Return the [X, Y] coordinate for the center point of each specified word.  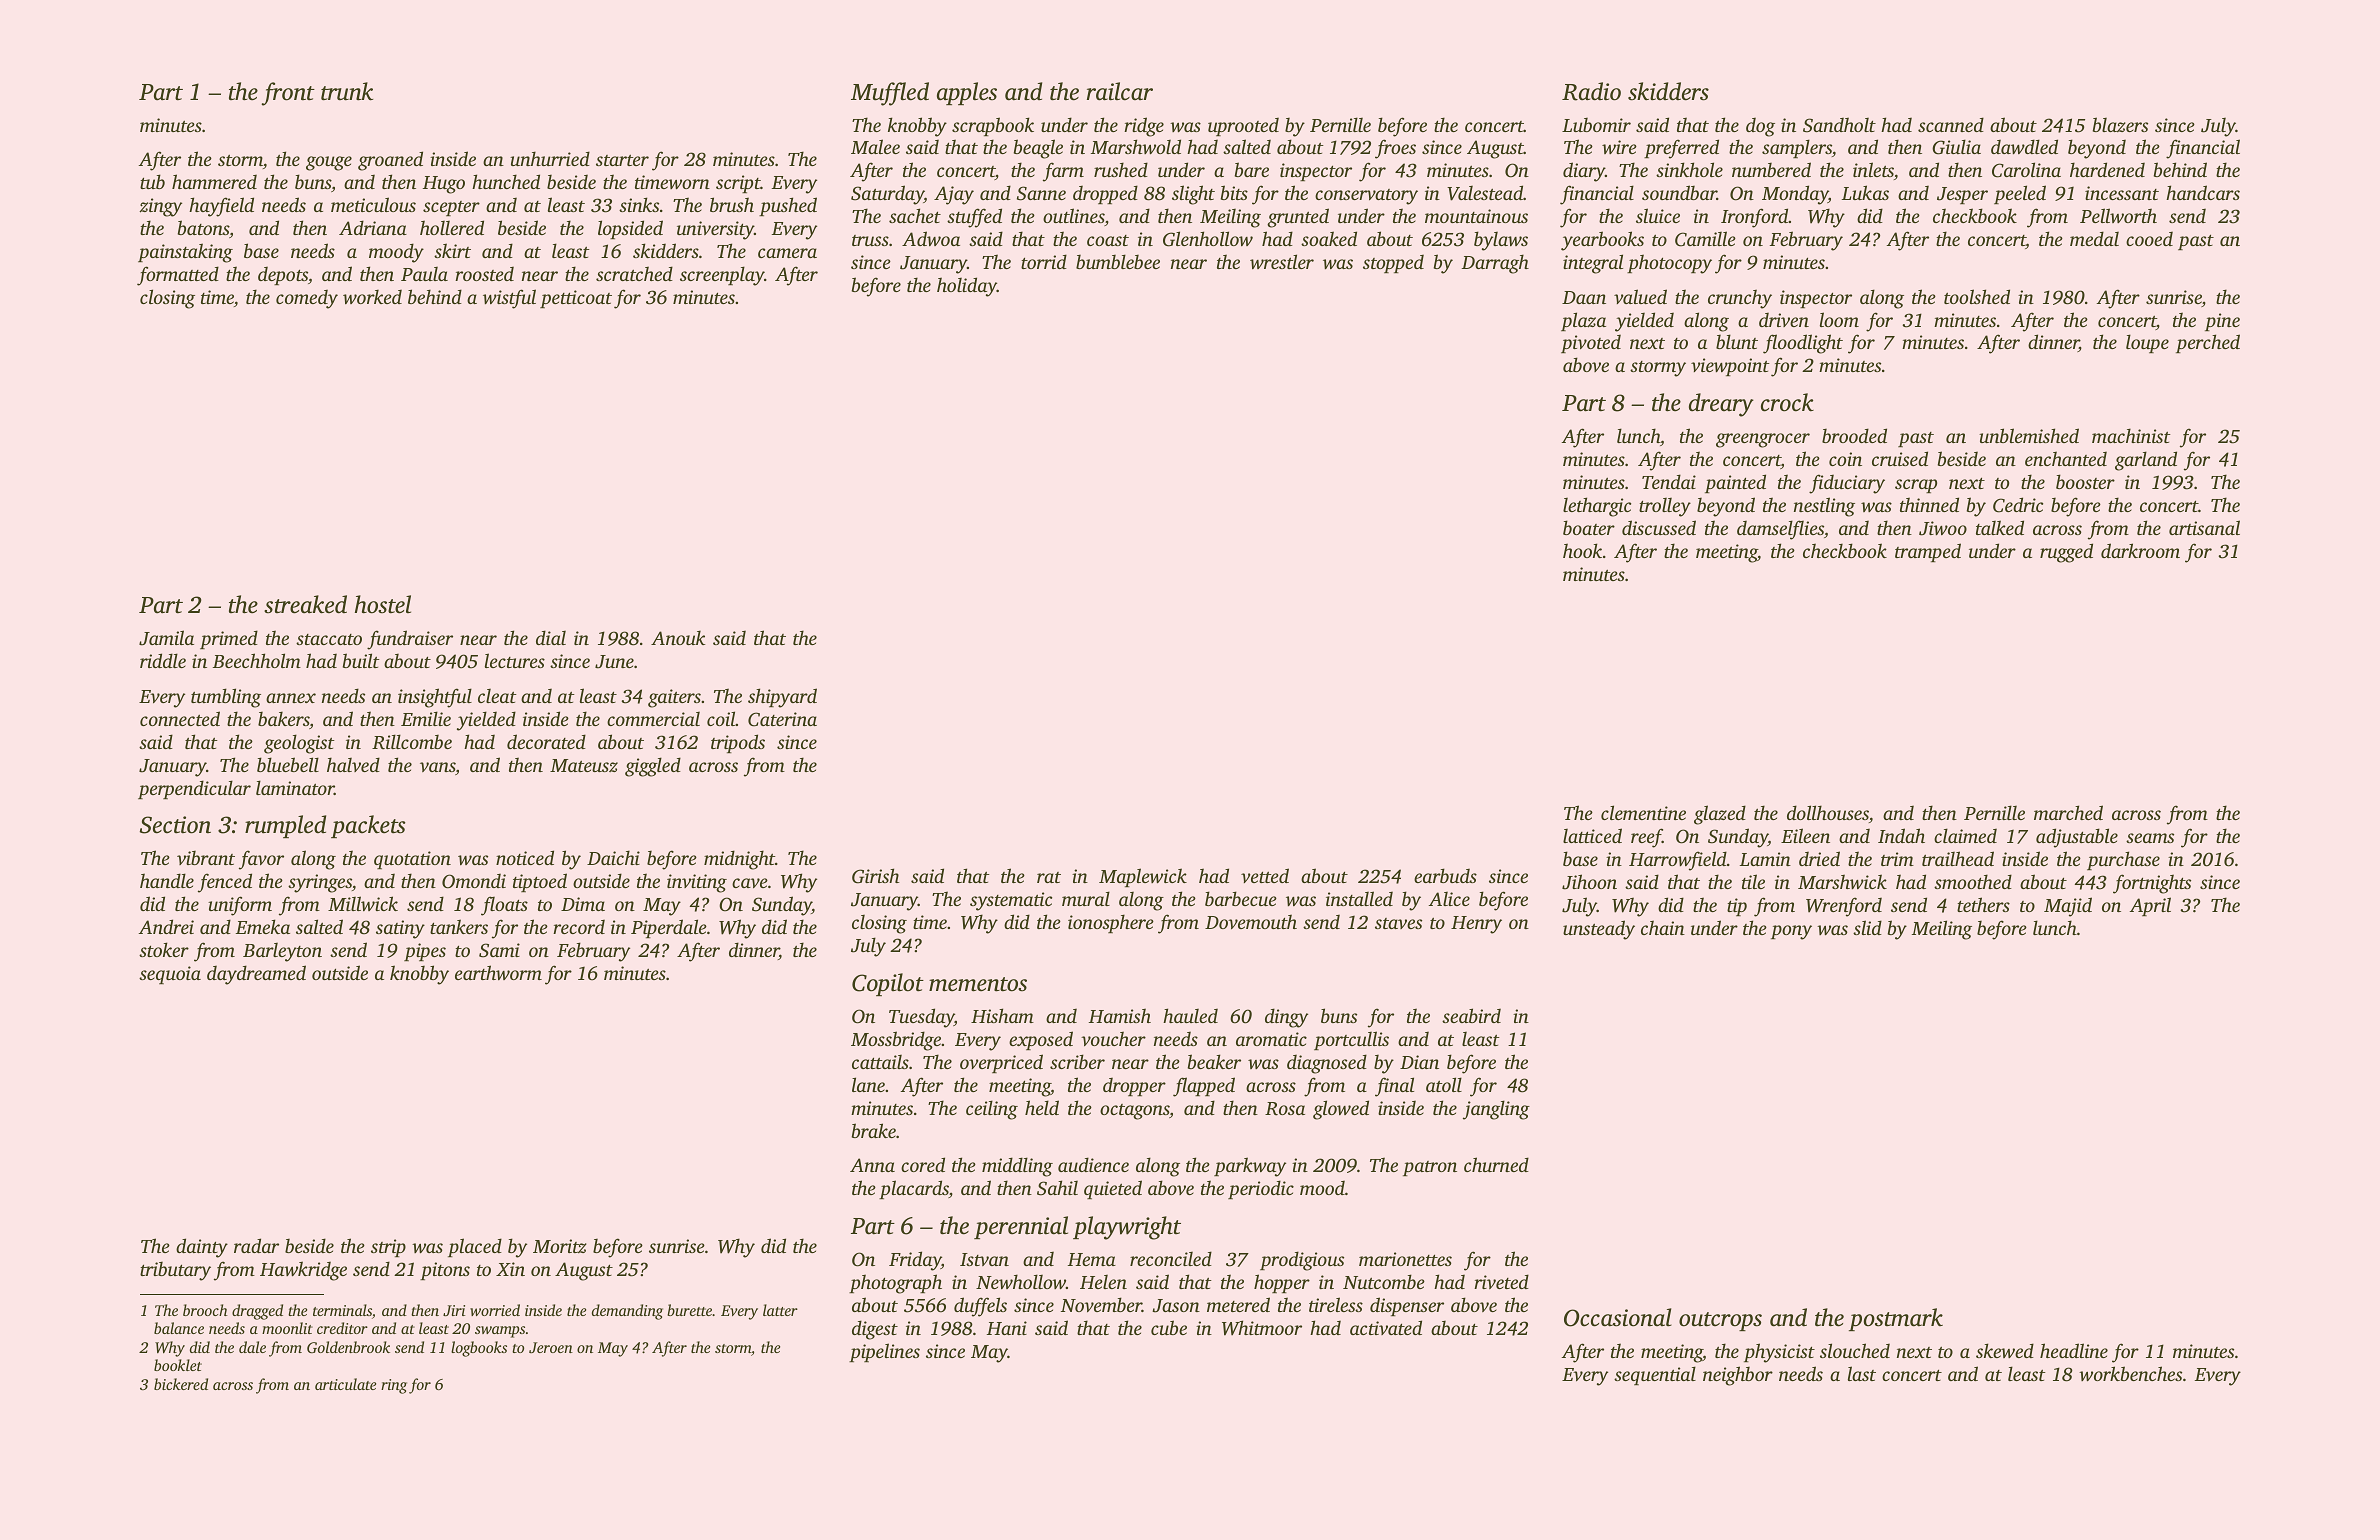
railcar [1120, 91]
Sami [499, 950]
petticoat [576, 299]
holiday [967, 287]
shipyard [782, 698]
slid [1867, 927]
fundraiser [410, 640]
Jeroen [551, 1347]
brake [874, 1130]
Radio [1591, 91]
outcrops [1720, 1321]
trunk [347, 91]
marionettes [1405, 1259]
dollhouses [1828, 812]
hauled [1190, 1015]
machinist [2131, 435]
